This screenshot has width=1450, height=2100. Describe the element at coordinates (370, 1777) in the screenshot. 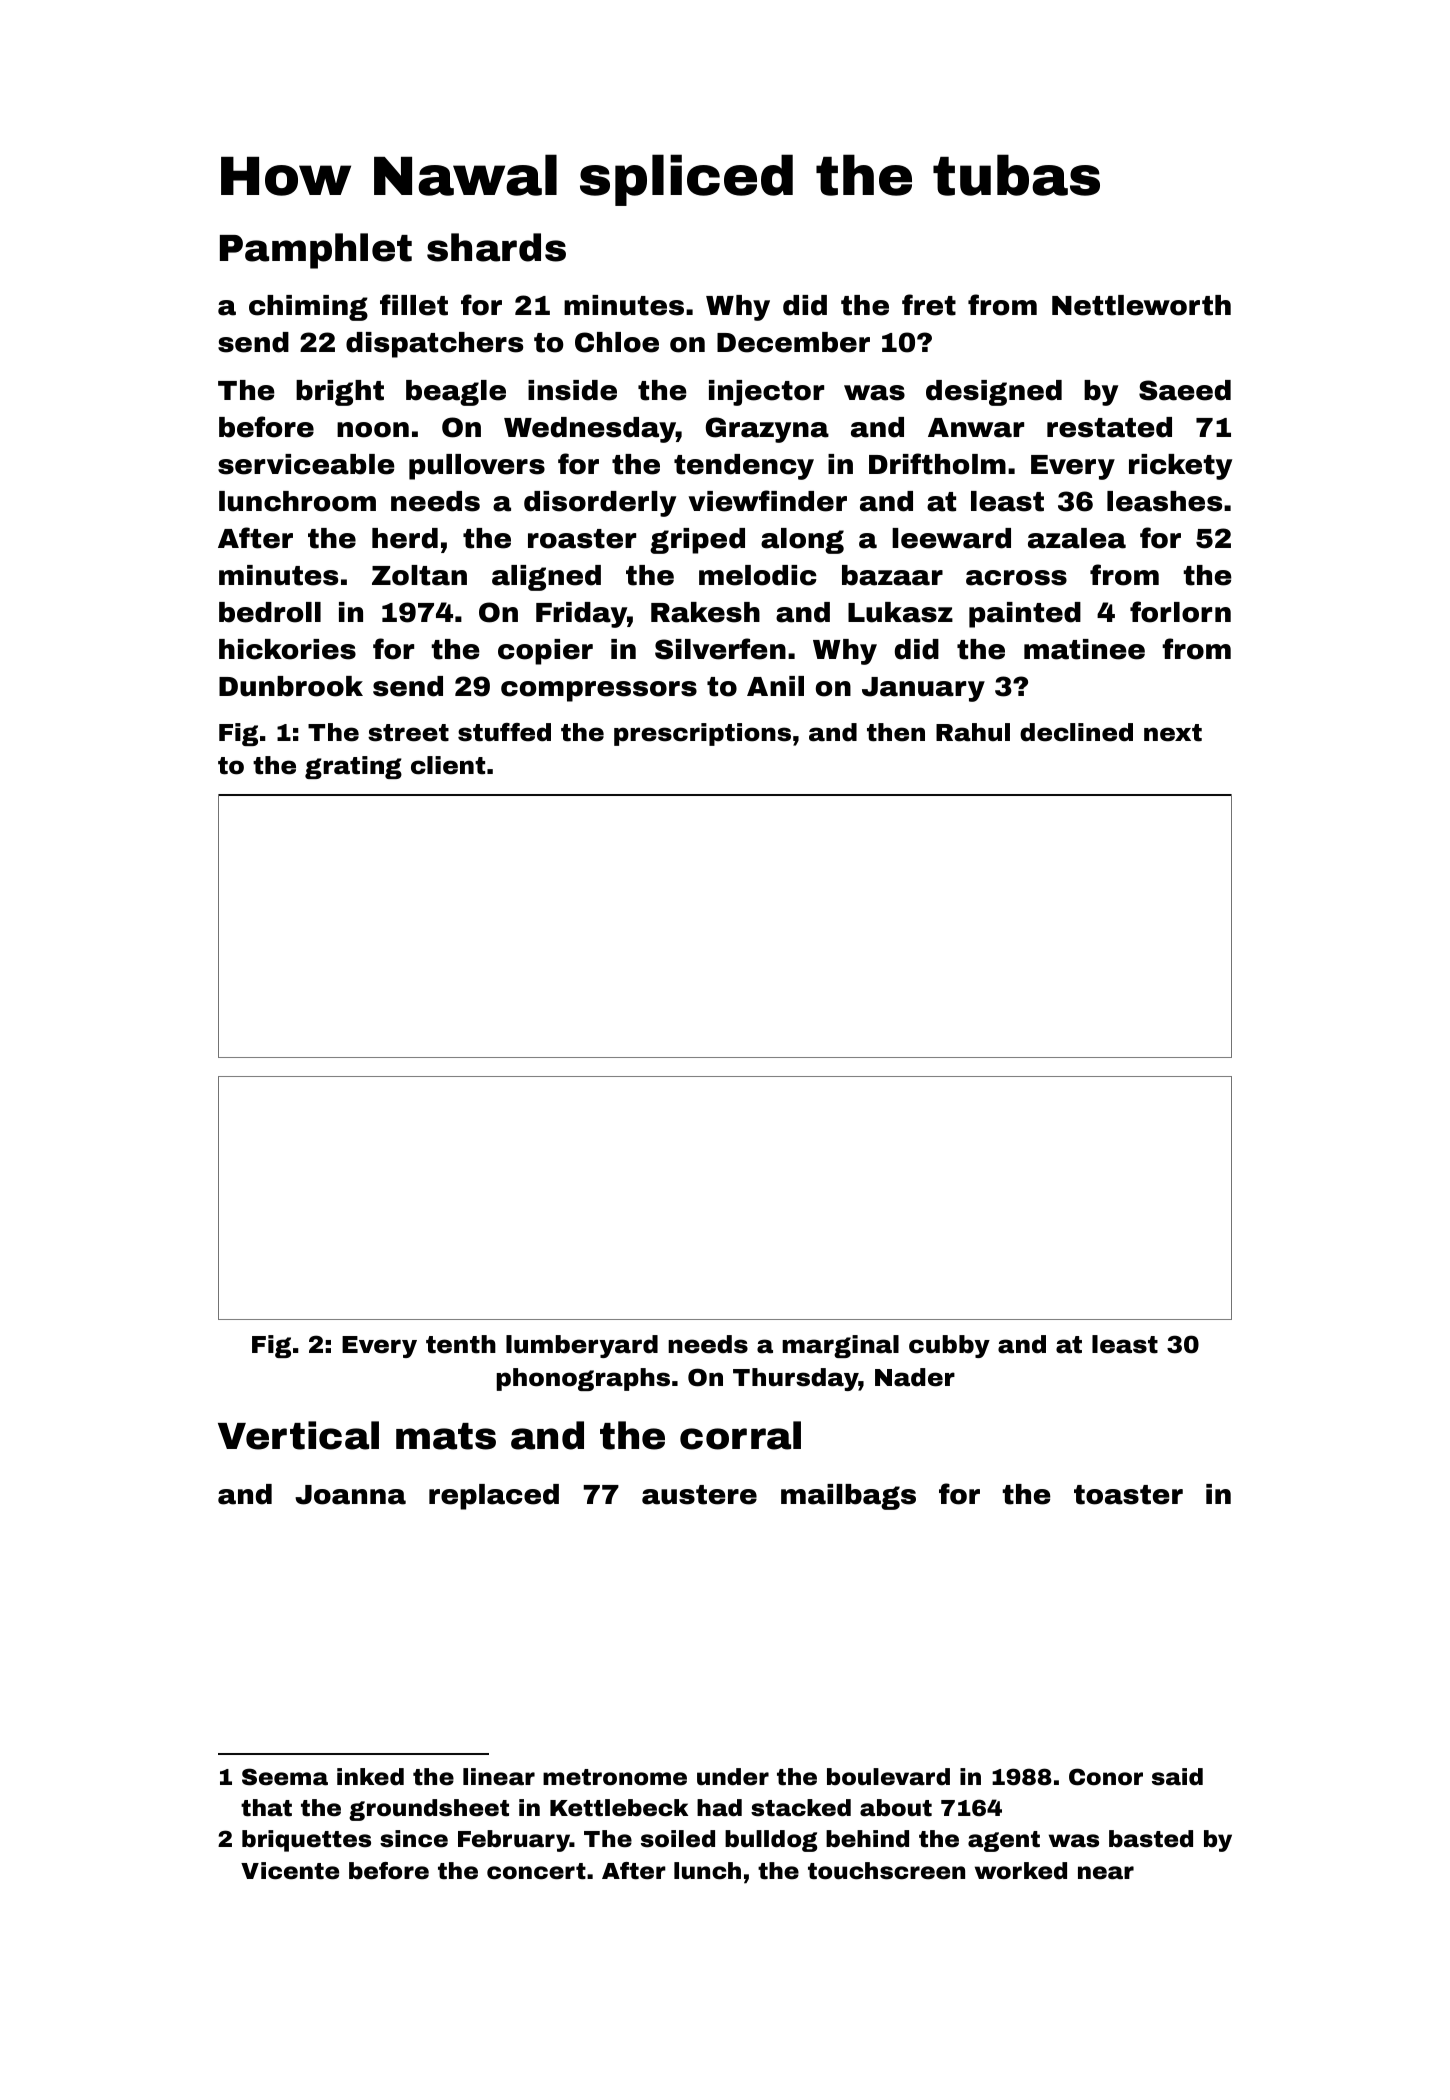

I see `inked` at that location.
